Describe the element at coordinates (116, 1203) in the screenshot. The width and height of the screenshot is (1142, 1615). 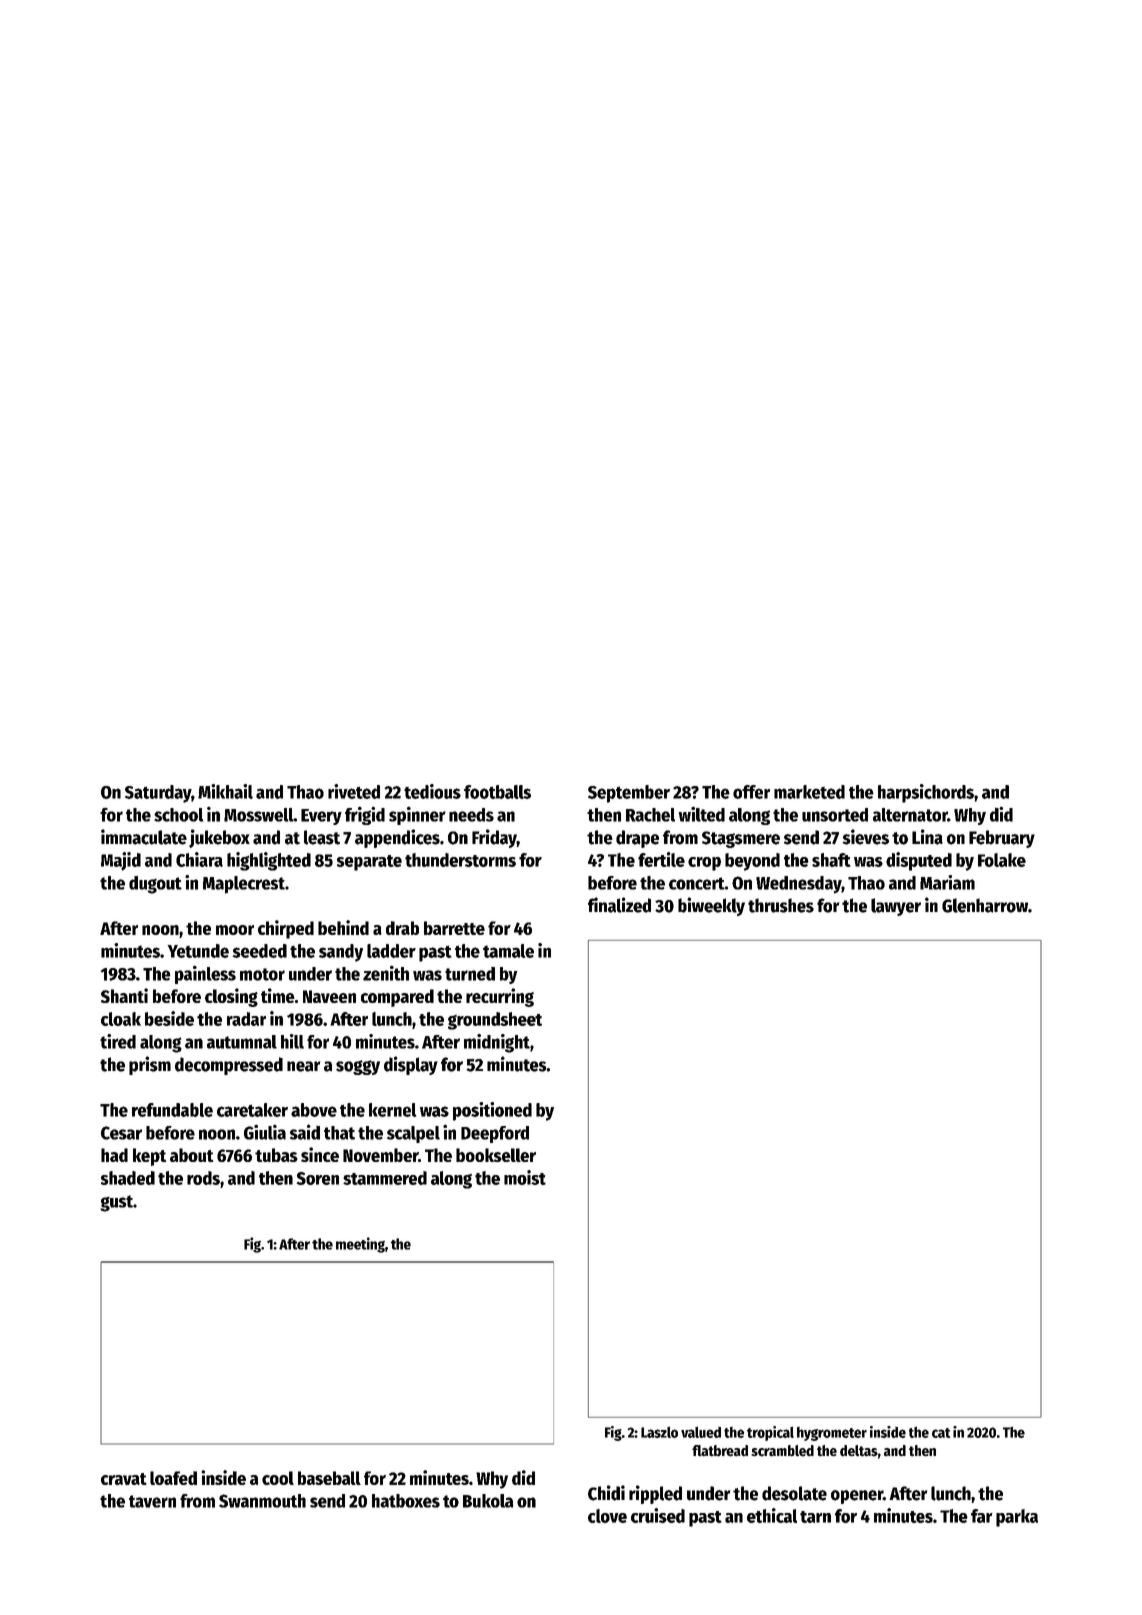
I see `gust` at that location.
